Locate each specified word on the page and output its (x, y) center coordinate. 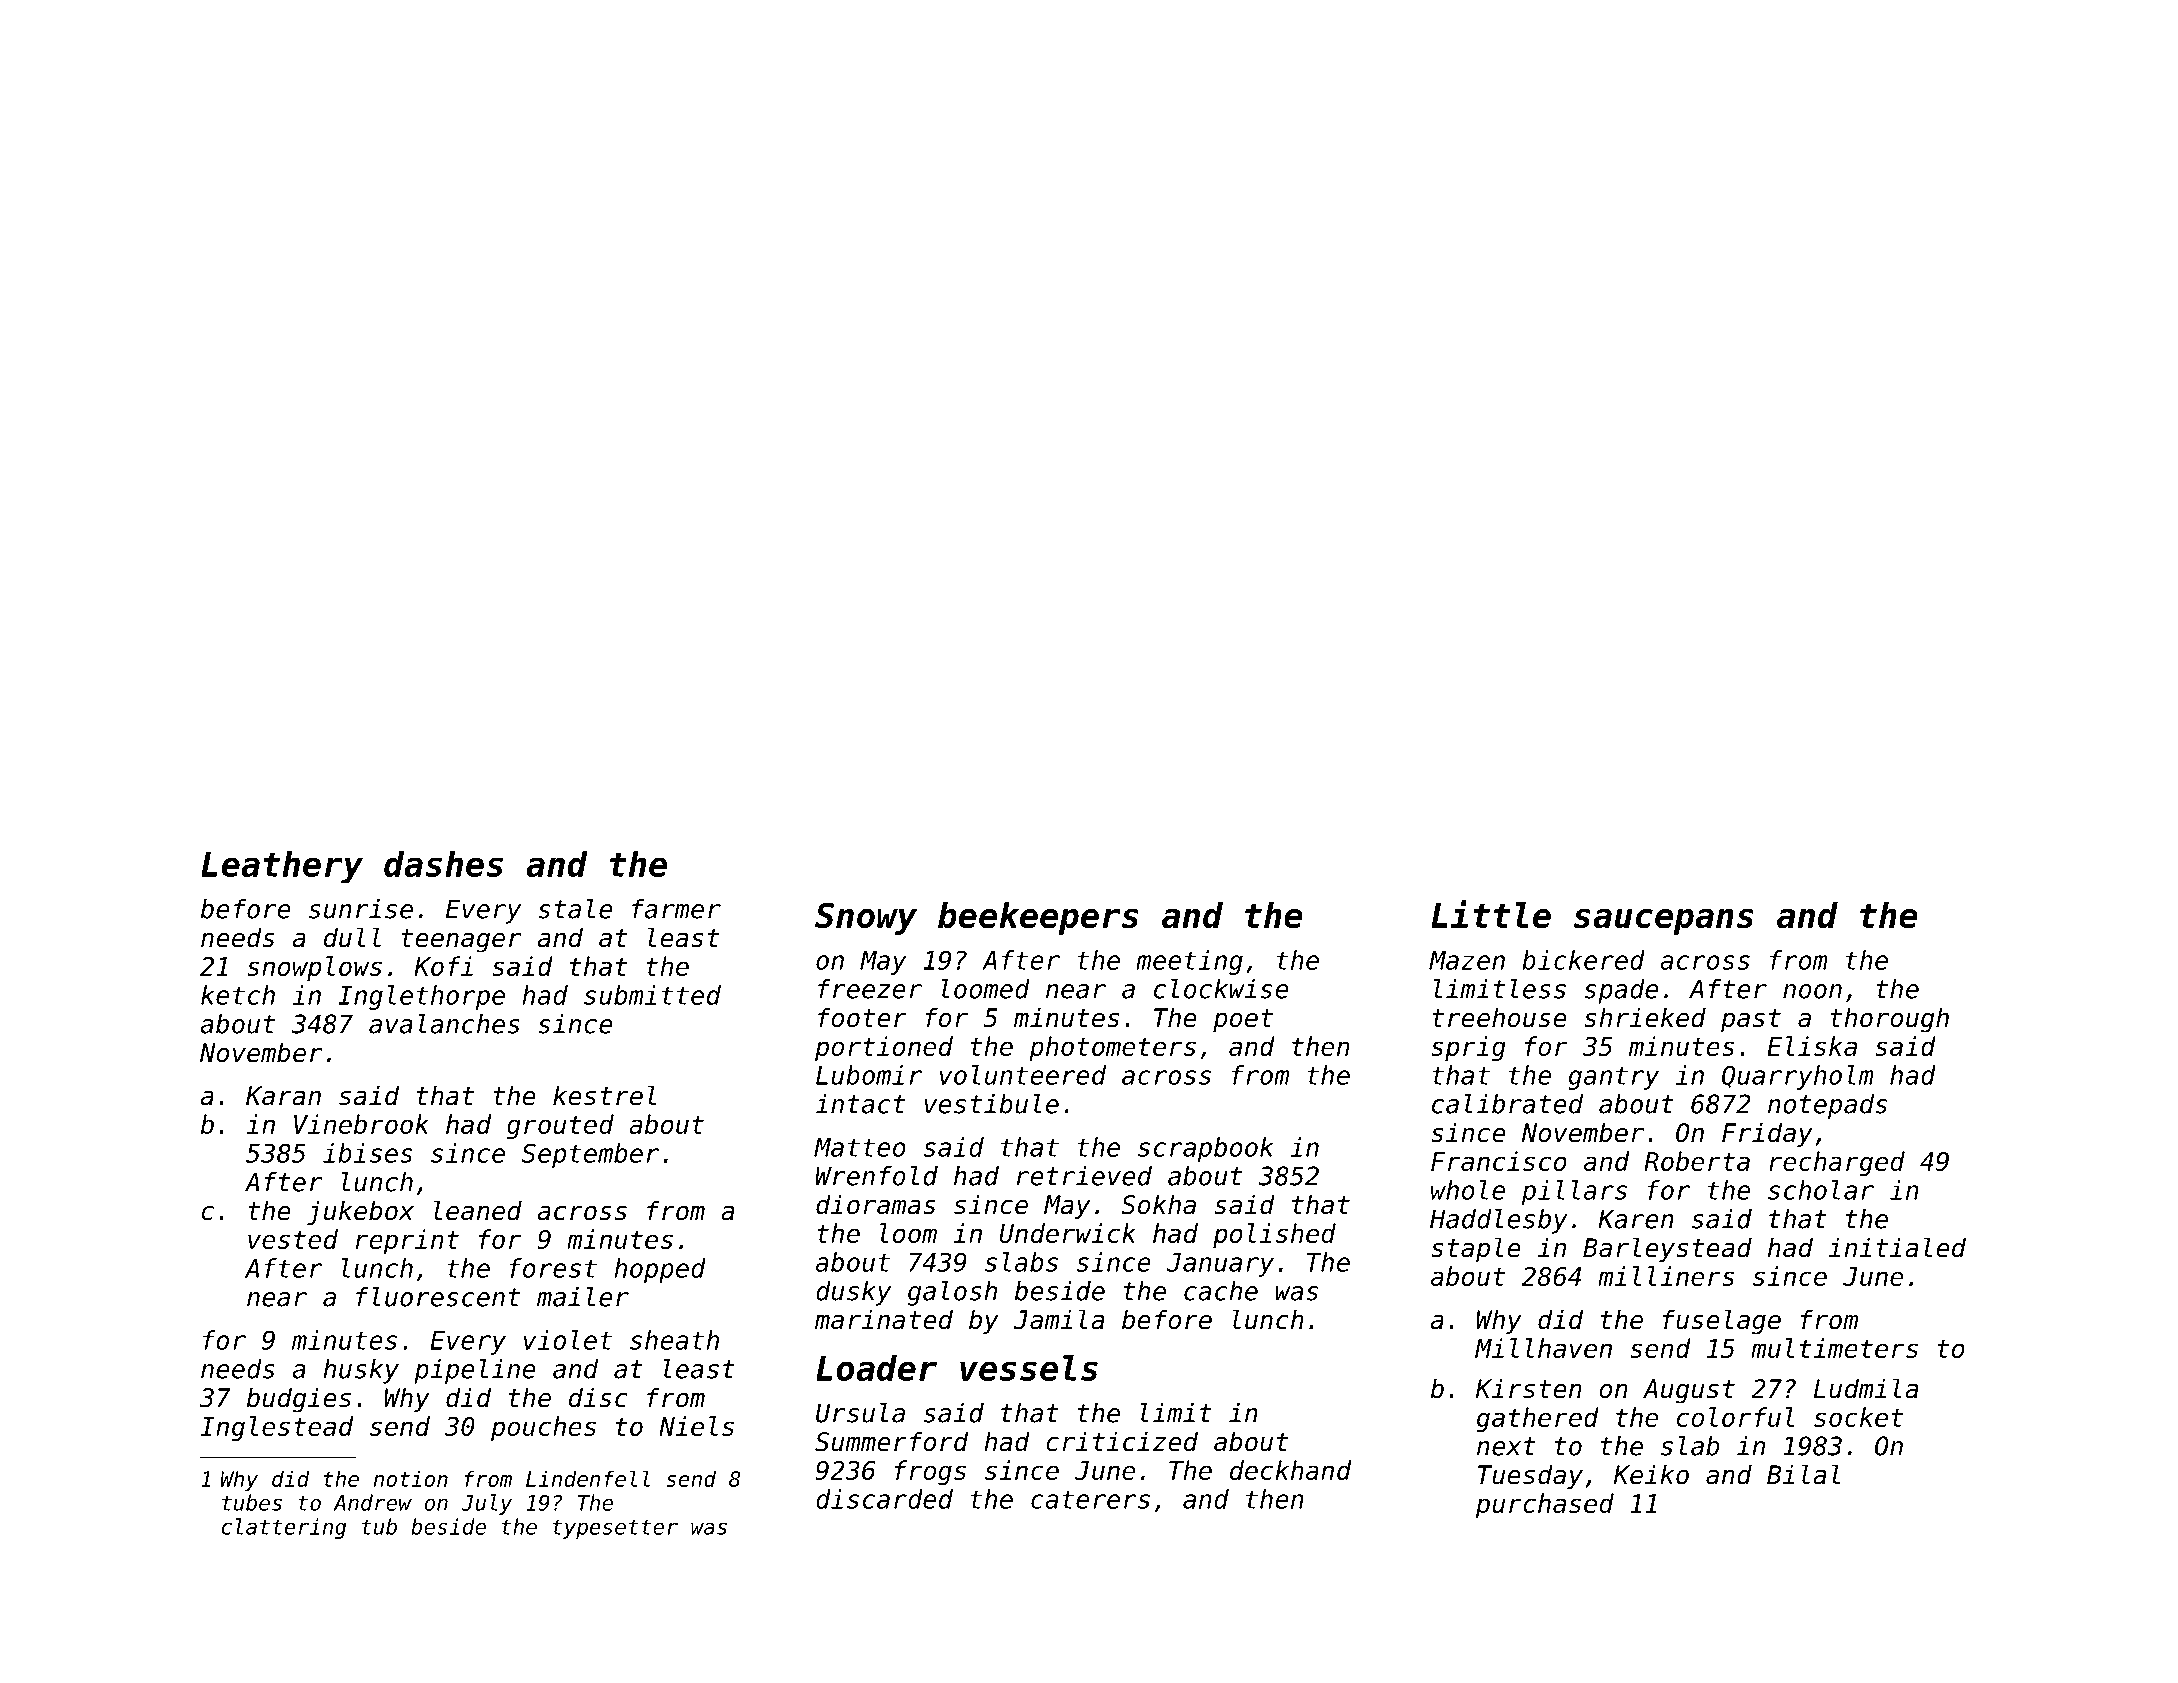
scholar (1821, 1190)
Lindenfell (588, 1478)
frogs (930, 1472)
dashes (443, 864)
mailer (583, 1297)
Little (1491, 914)
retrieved (1084, 1176)
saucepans (1664, 922)
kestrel (604, 1095)
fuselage (1722, 1322)
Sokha (1158, 1204)
